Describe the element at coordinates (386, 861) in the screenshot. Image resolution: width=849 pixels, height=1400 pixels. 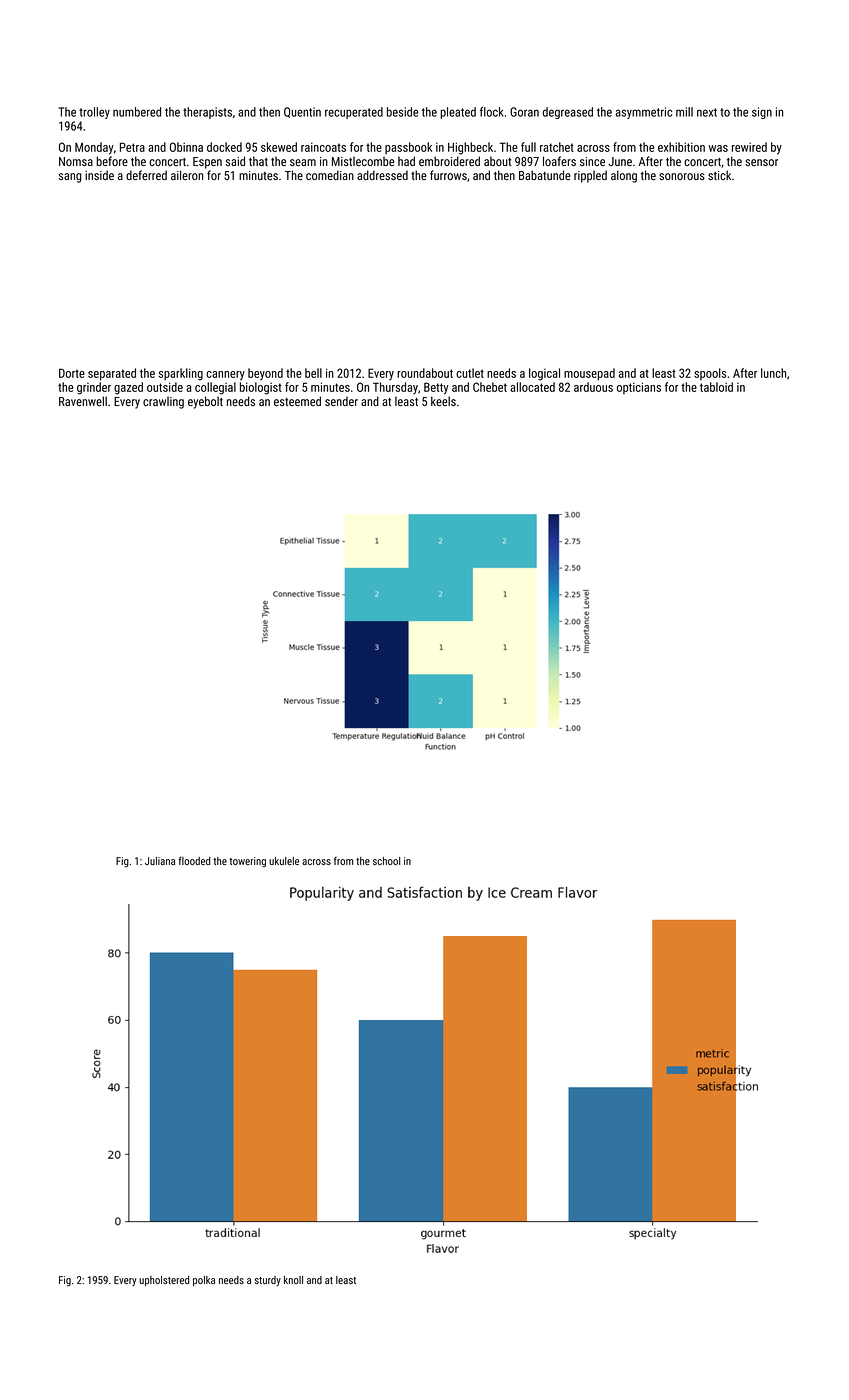
I see `school` at that location.
